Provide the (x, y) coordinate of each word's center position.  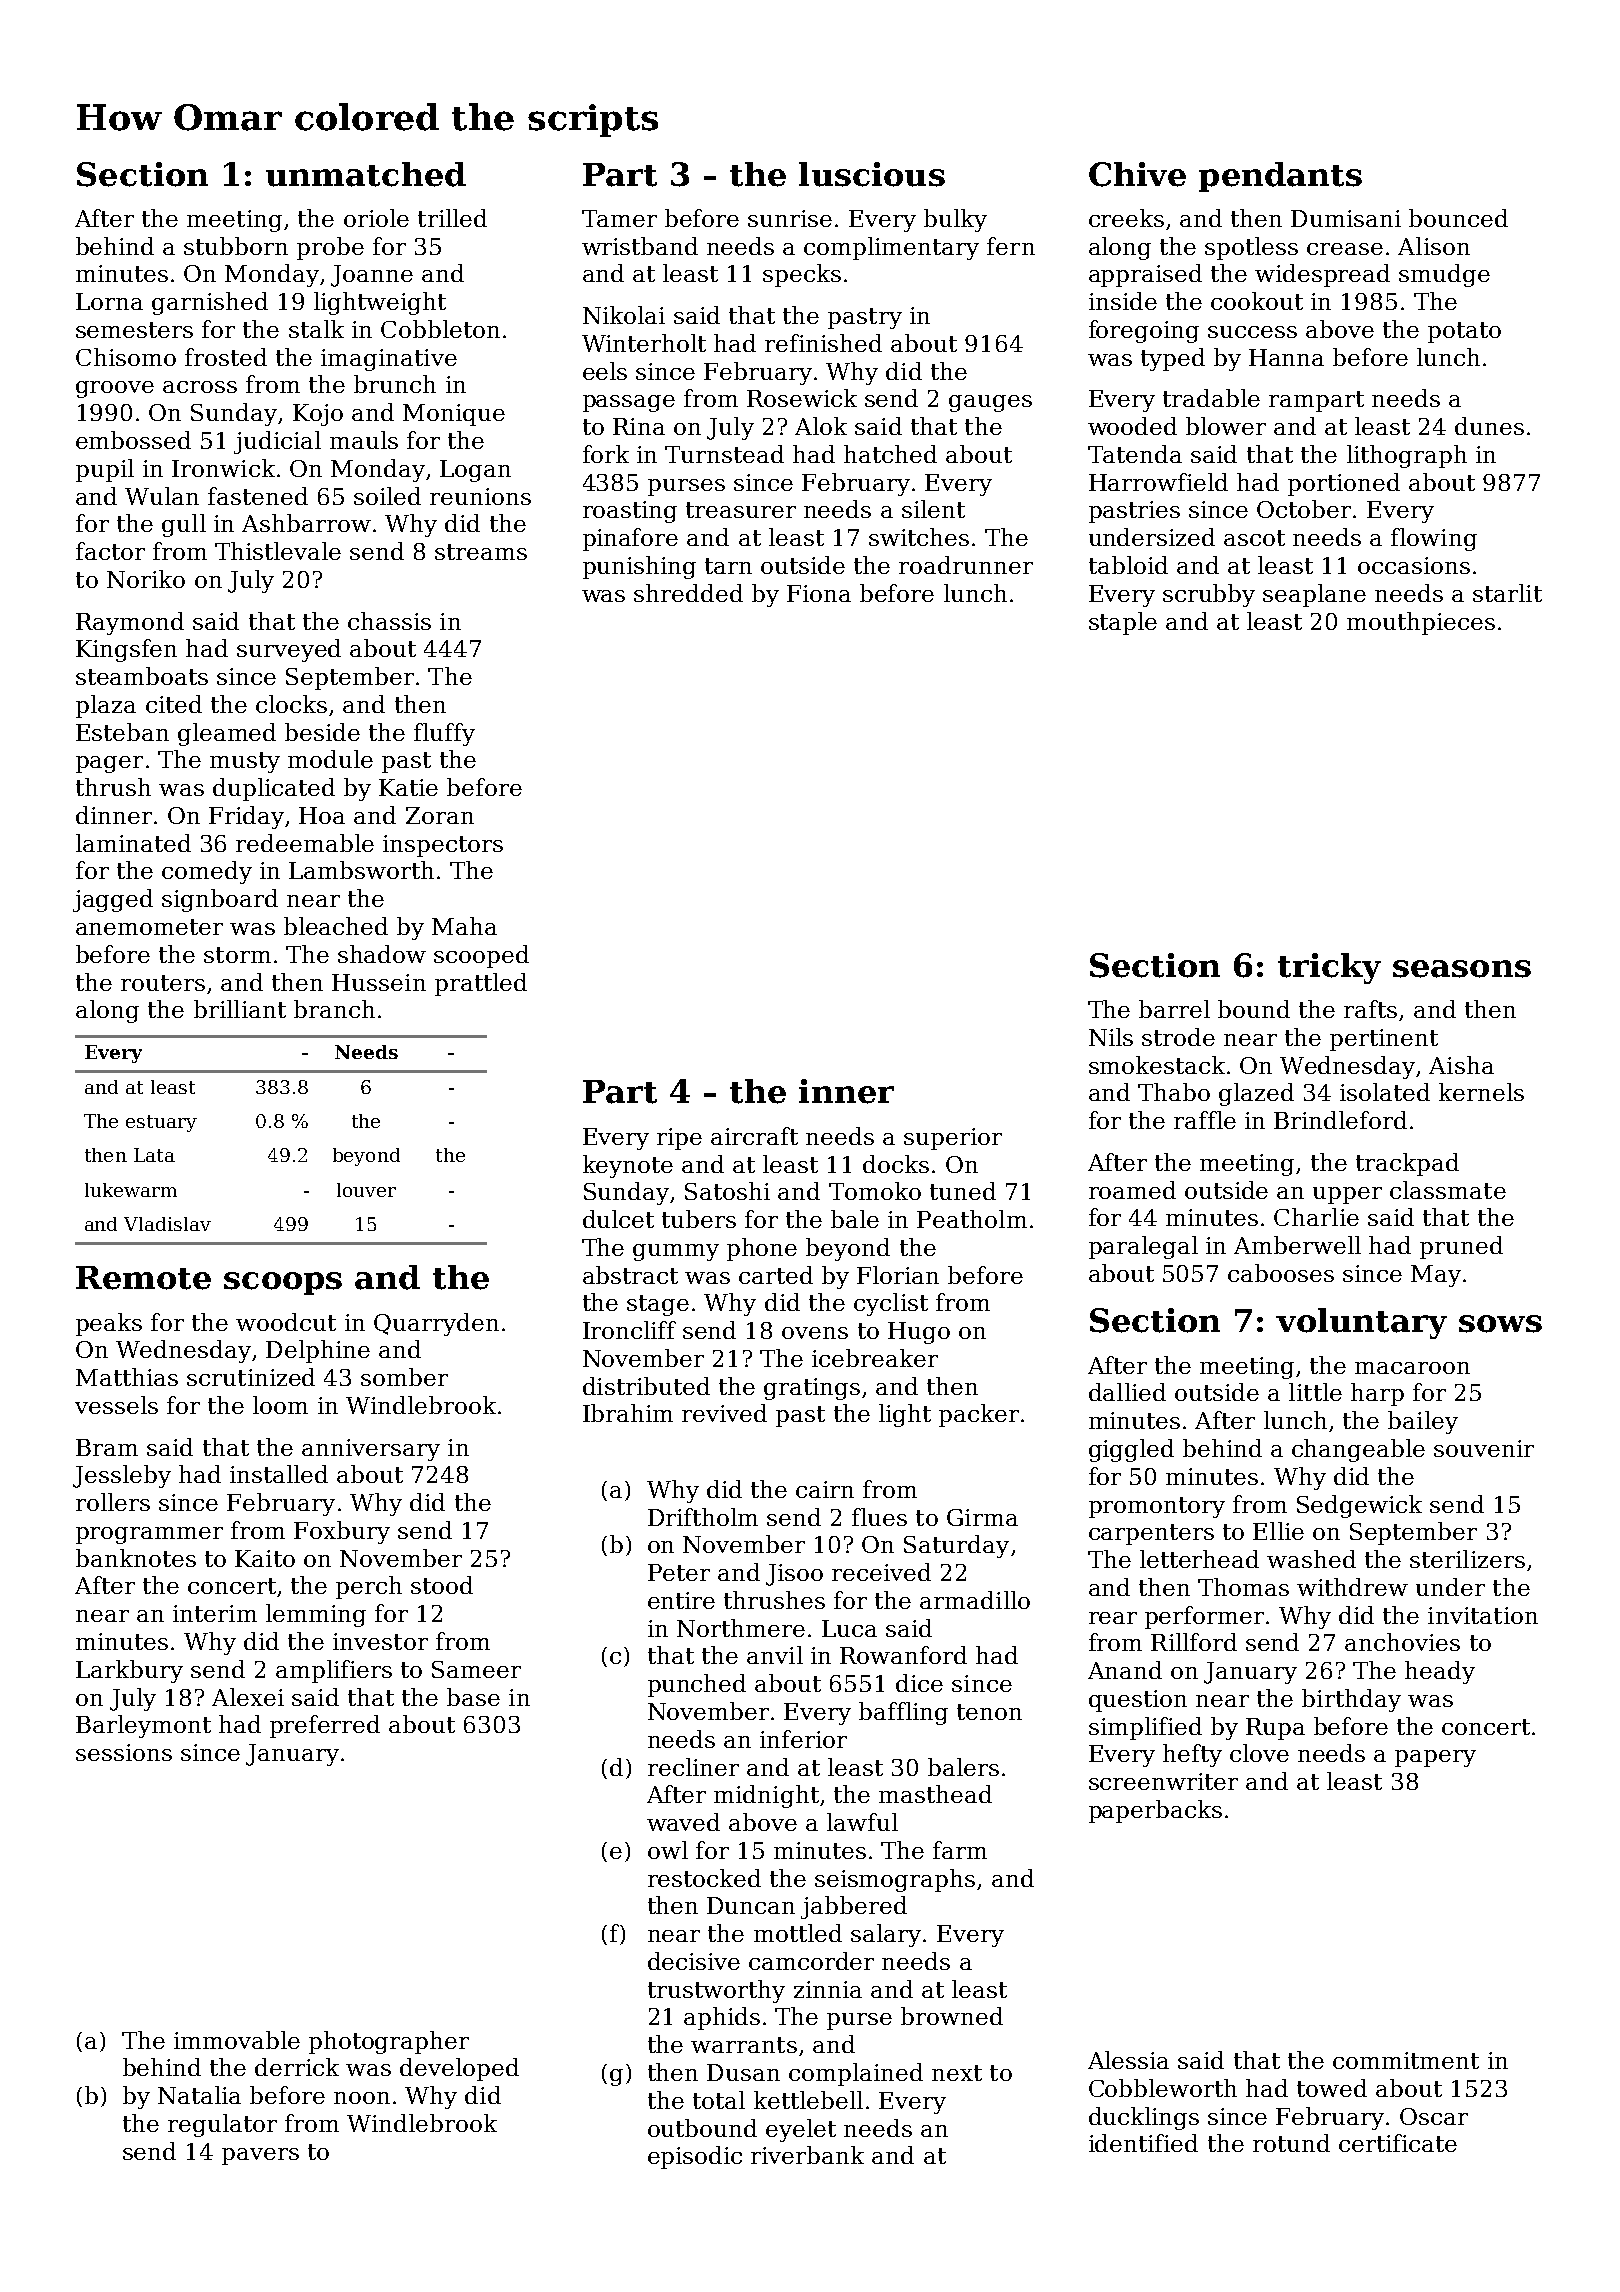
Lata (154, 1155)
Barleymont (143, 1726)
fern (1011, 246)
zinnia (828, 1989)
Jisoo (794, 1575)
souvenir (1484, 1448)
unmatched (366, 174)
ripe (679, 1139)
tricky (1329, 968)
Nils (1111, 1037)
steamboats (142, 676)
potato (1464, 332)
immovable (237, 2040)
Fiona (819, 593)
